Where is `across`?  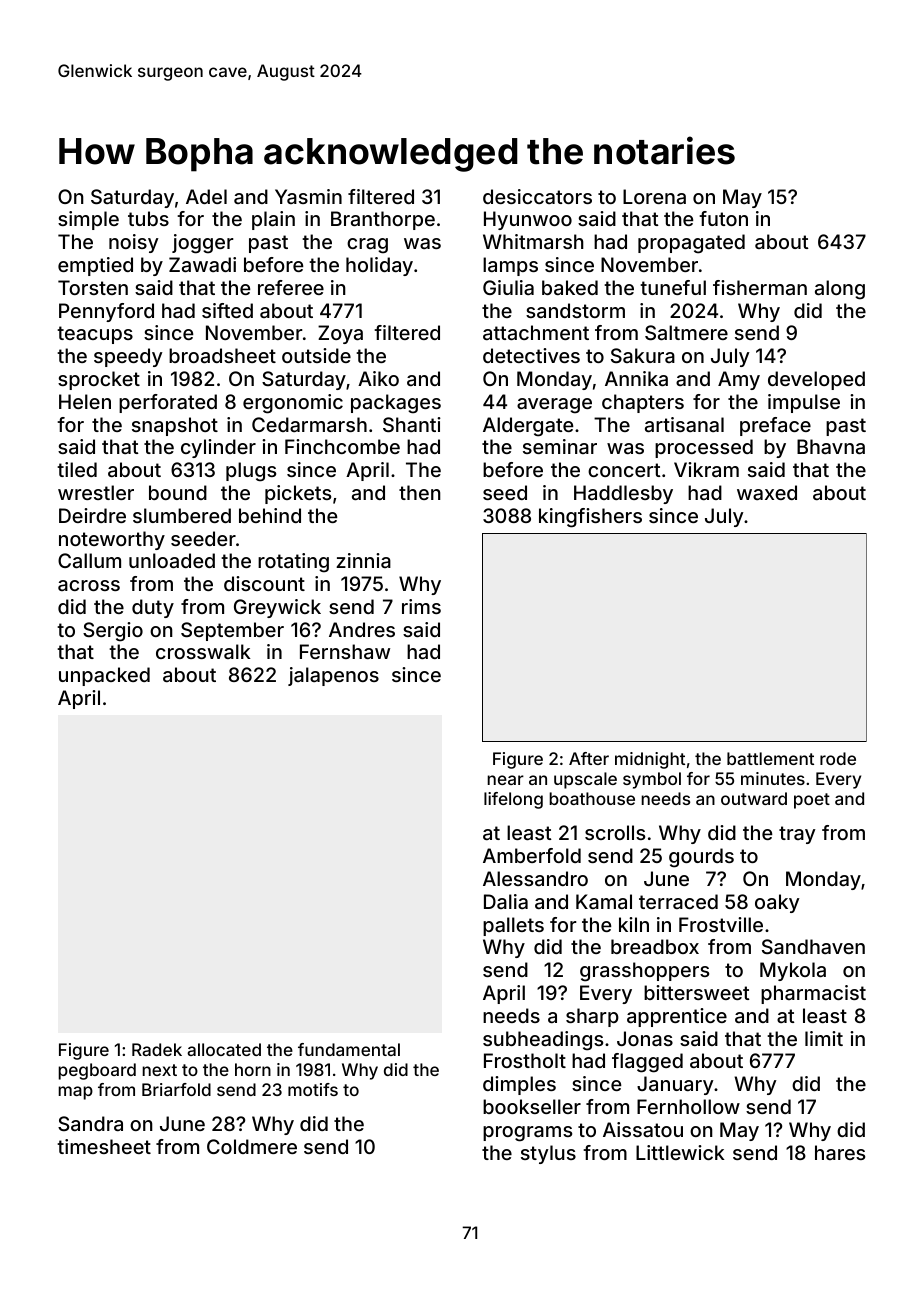 across is located at coordinates (89, 585).
